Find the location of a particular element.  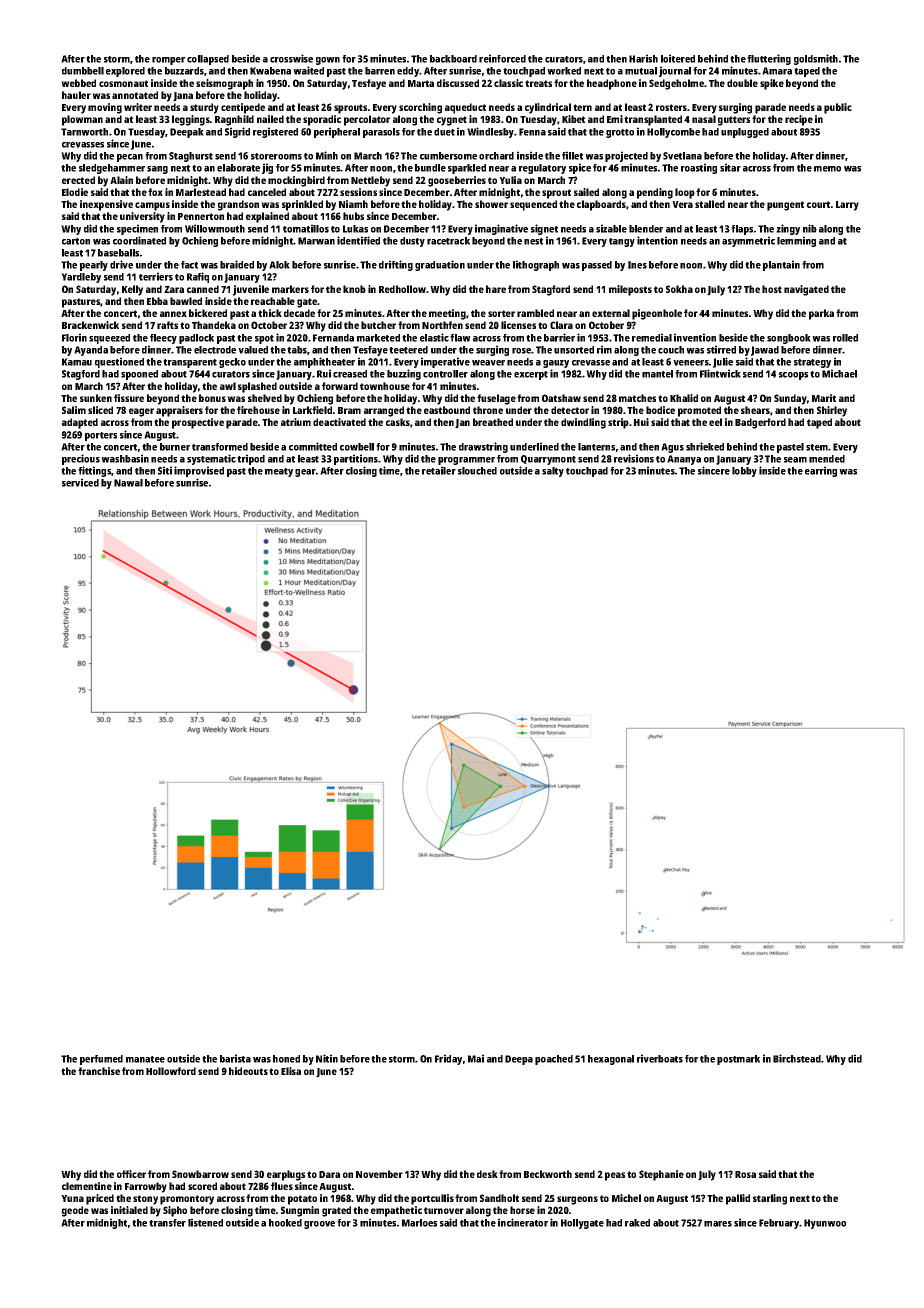

invention is located at coordinates (695, 337).
